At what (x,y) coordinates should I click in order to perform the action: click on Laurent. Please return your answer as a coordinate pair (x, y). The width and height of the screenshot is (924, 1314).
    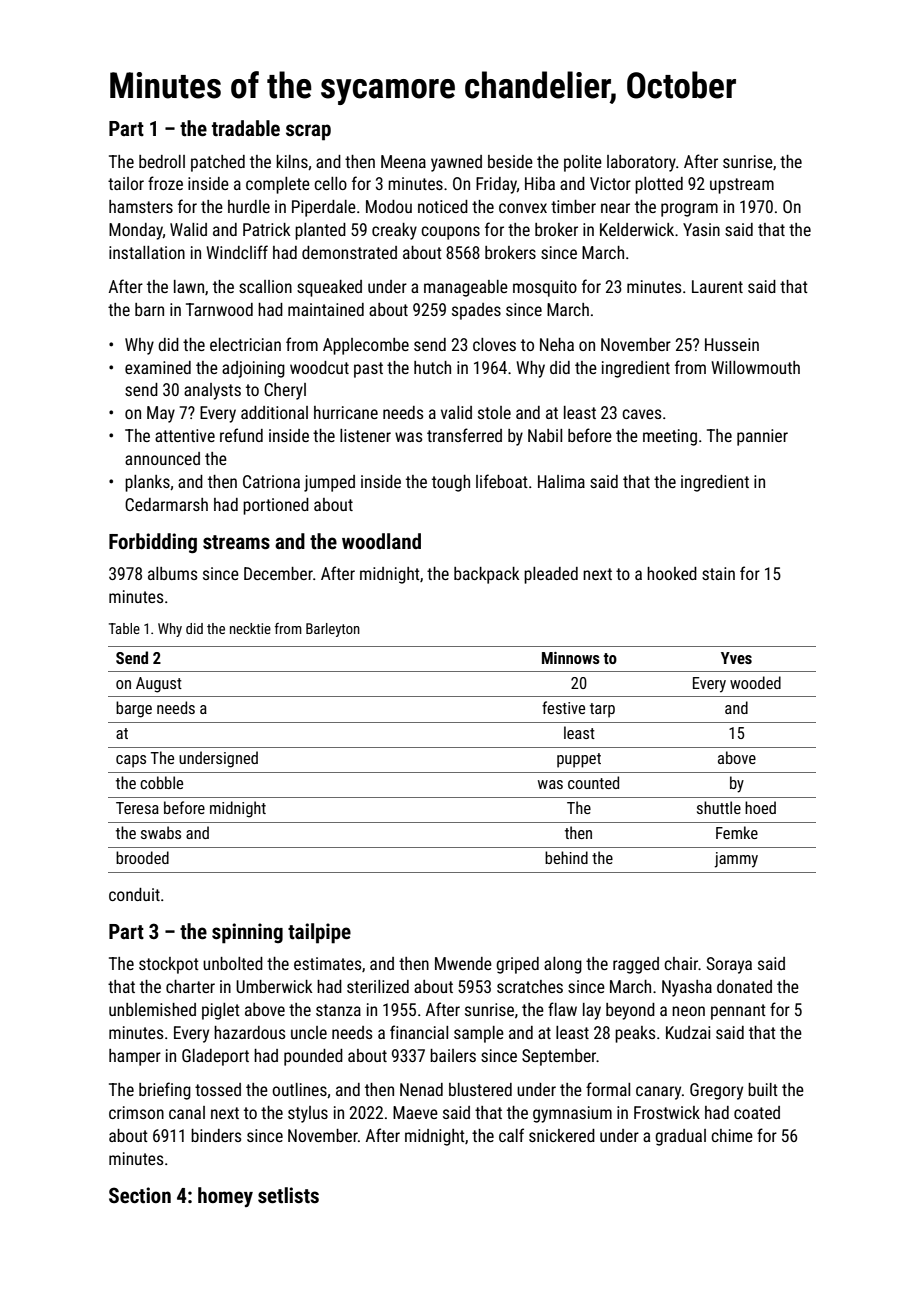
    Looking at the image, I should click on (717, 286).
